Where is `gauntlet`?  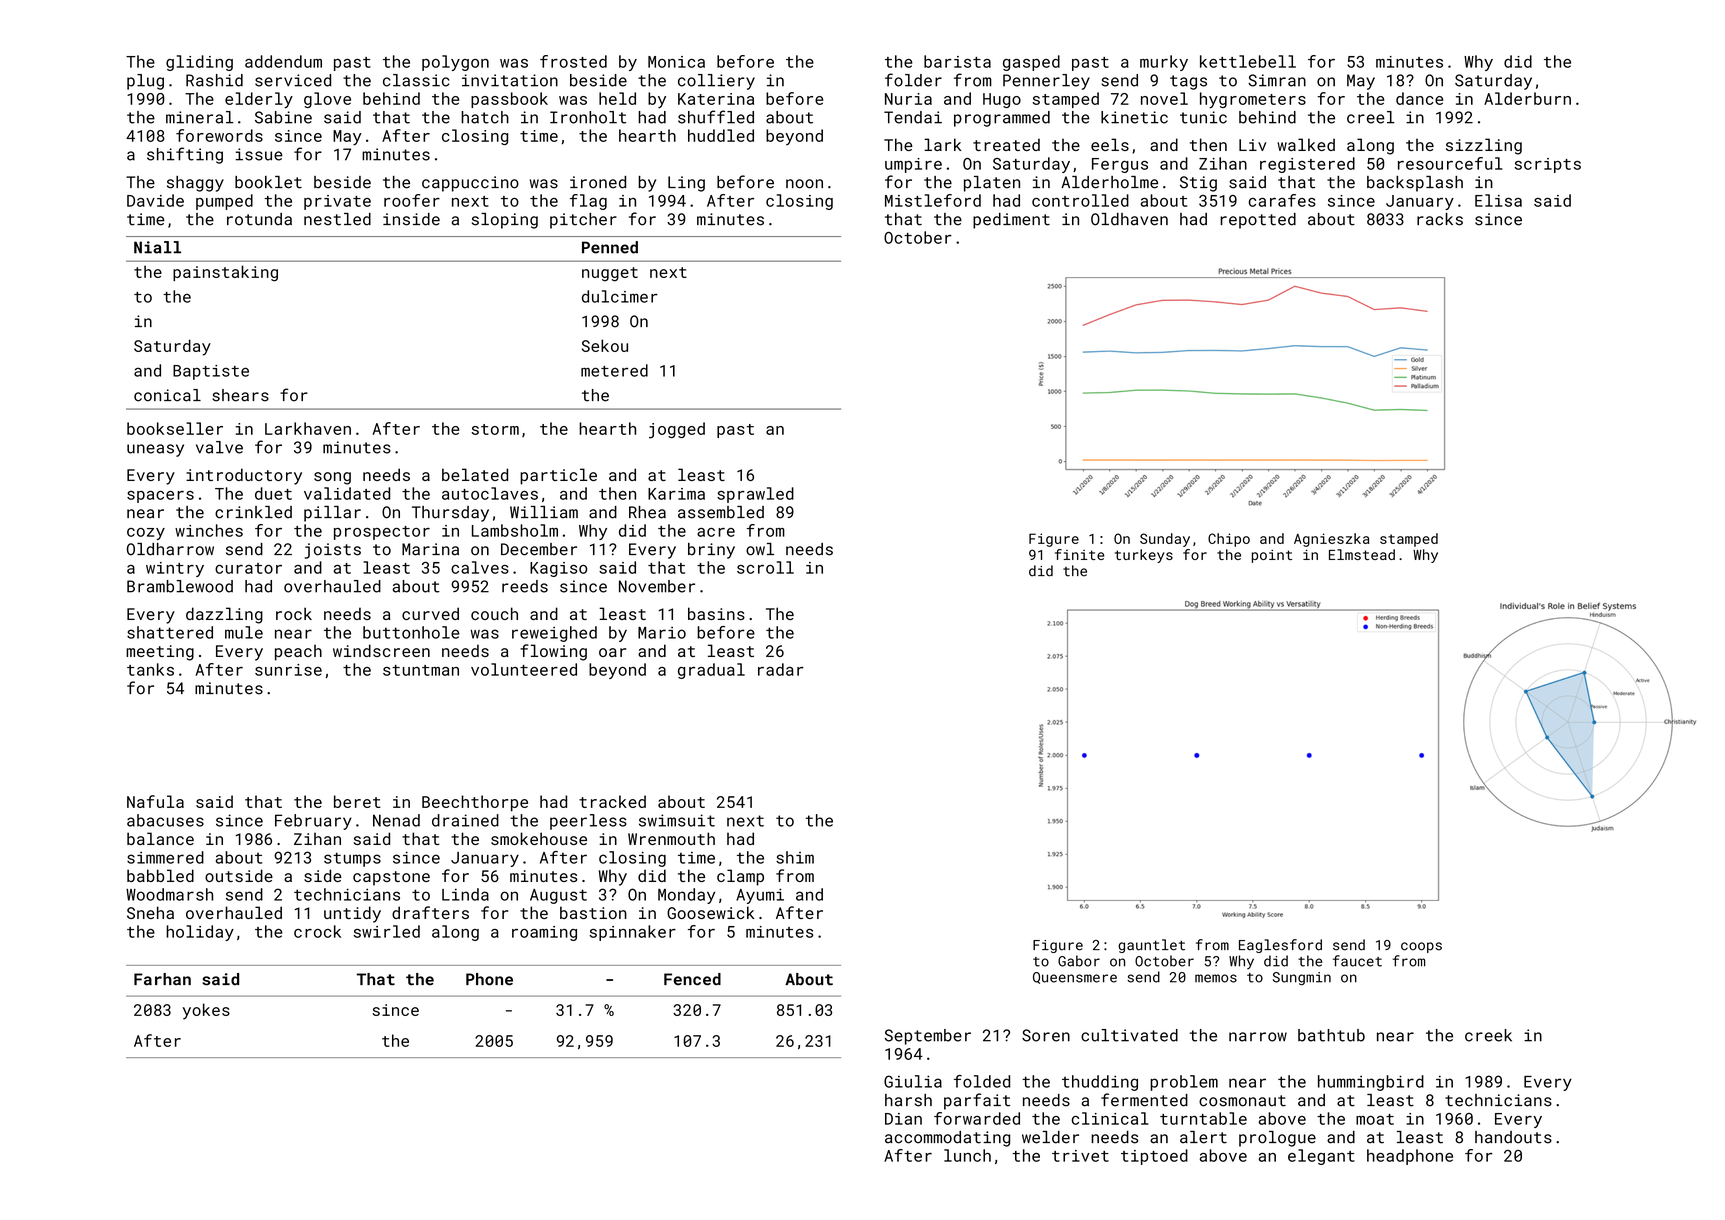 gauntlet is located at coordinates (1151, 946).
